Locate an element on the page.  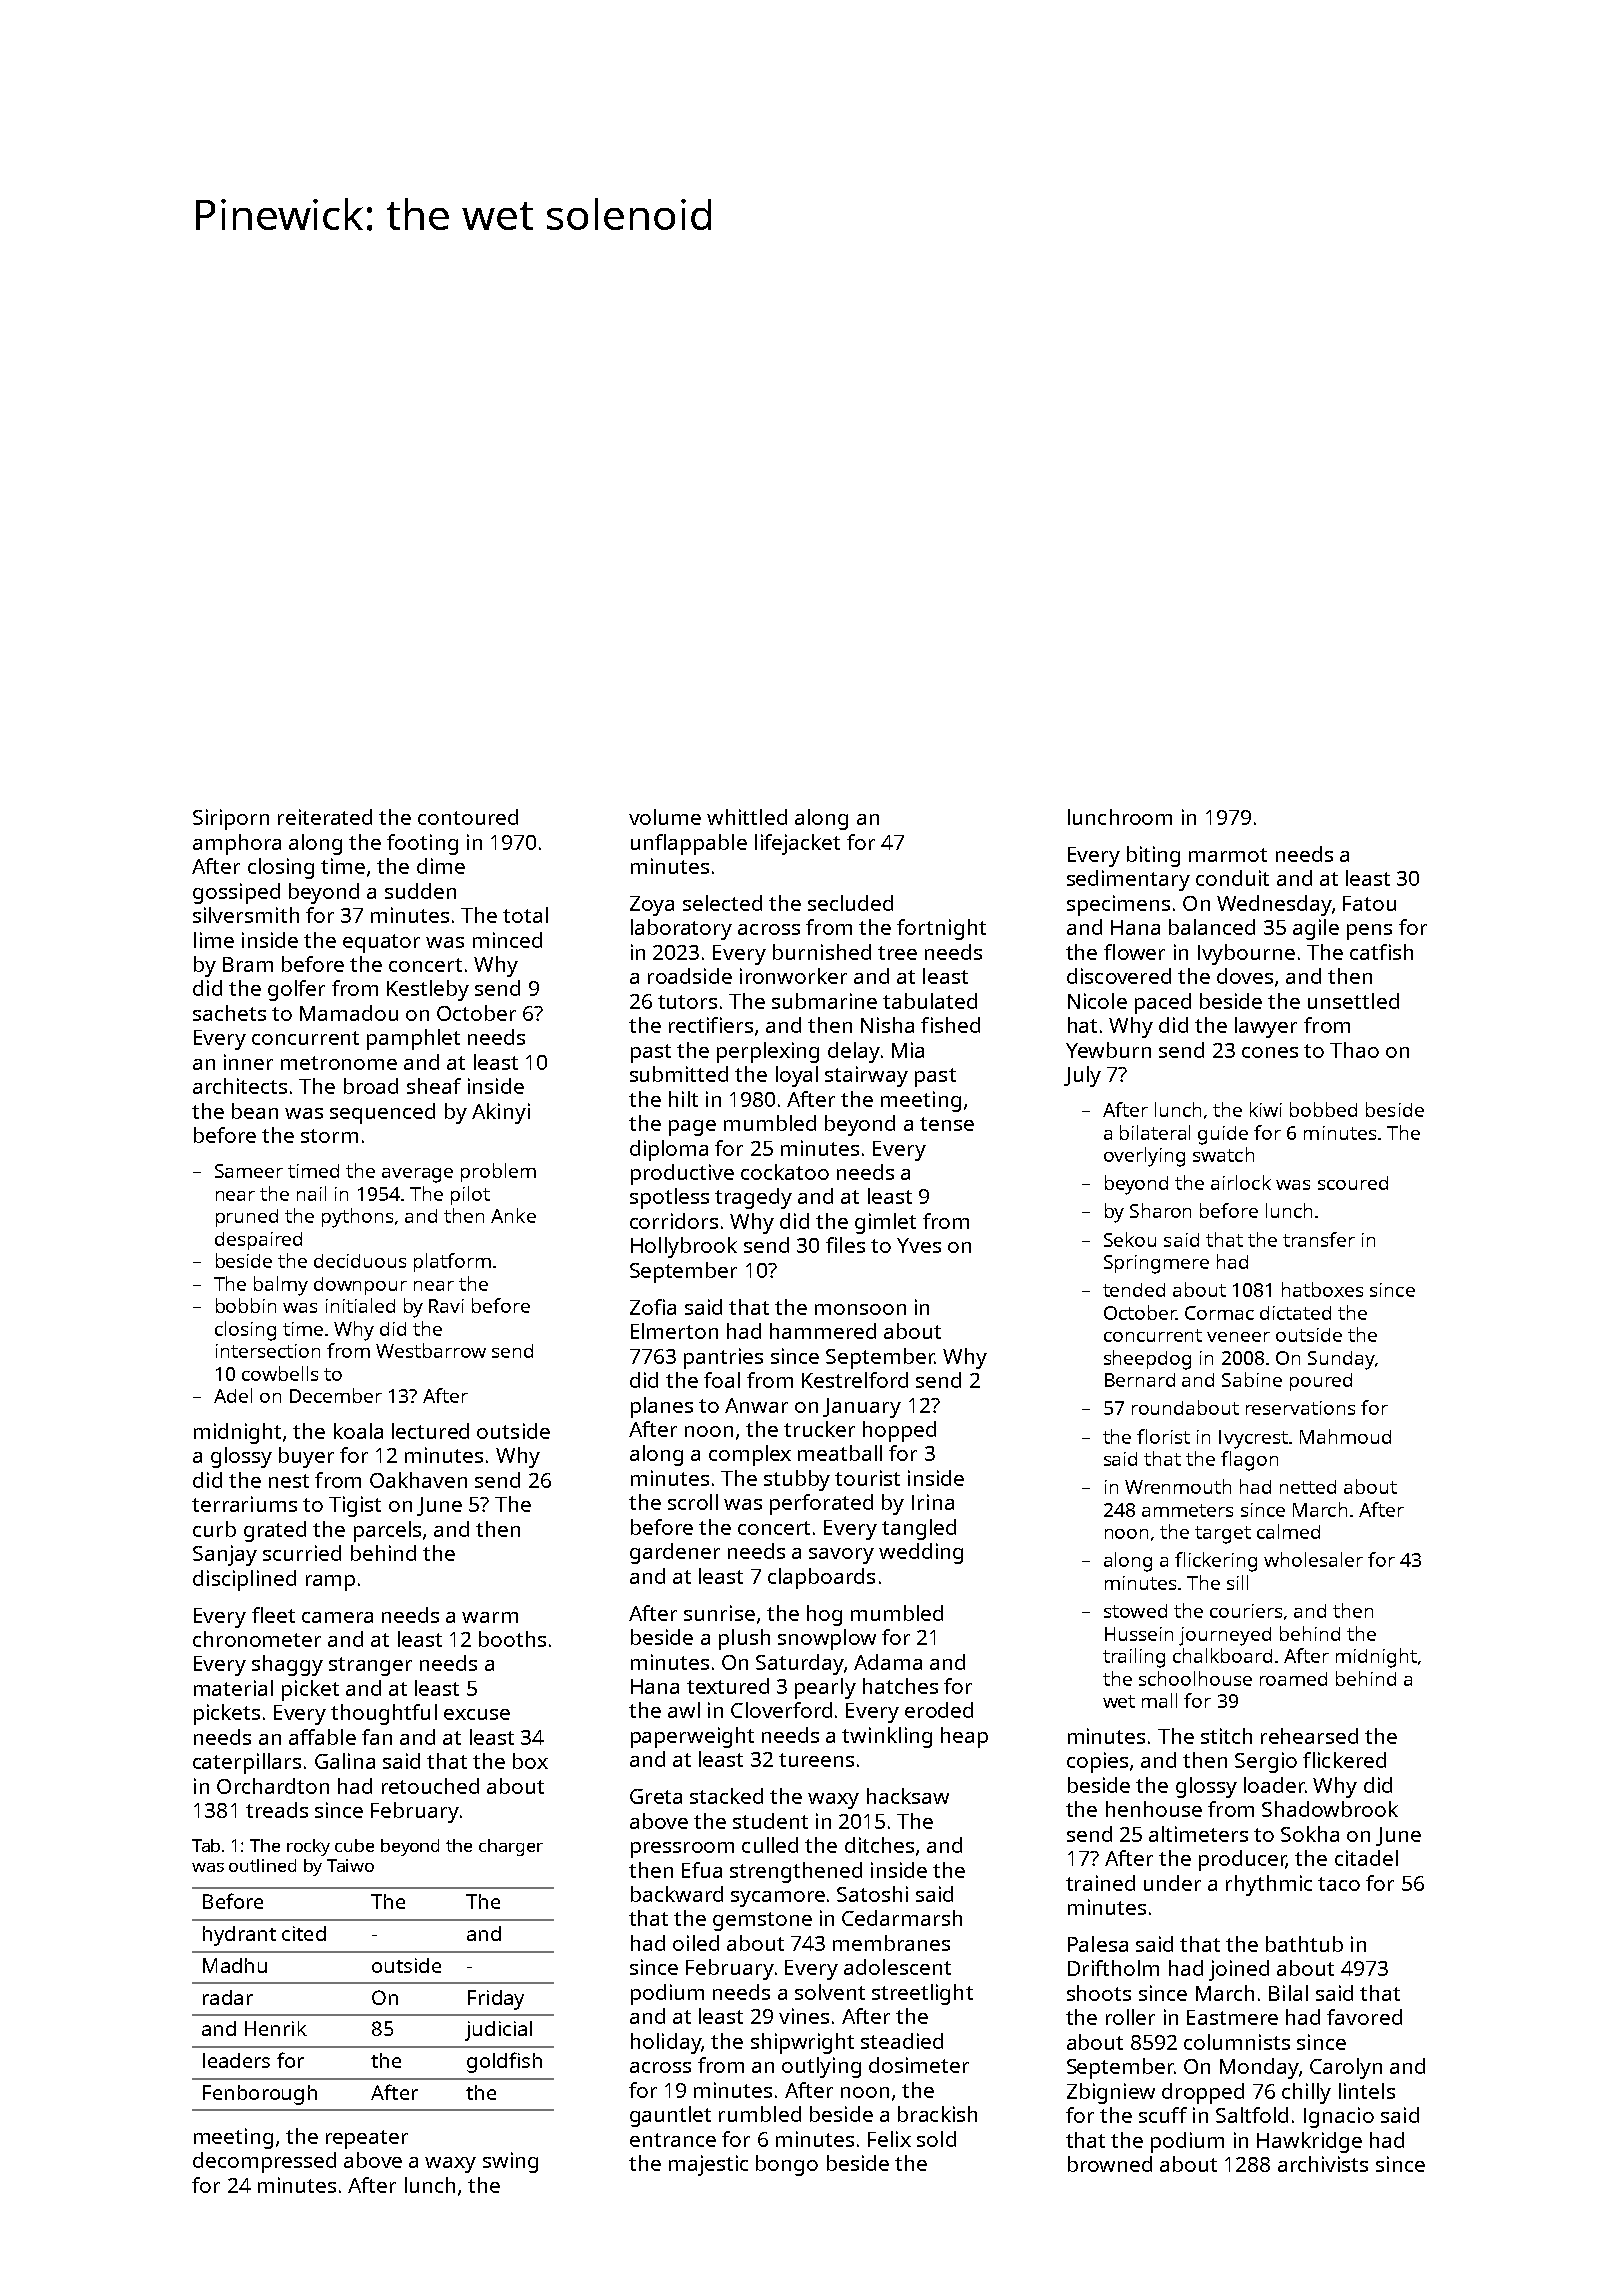
Greta is located at coordinates (656, 1796).
